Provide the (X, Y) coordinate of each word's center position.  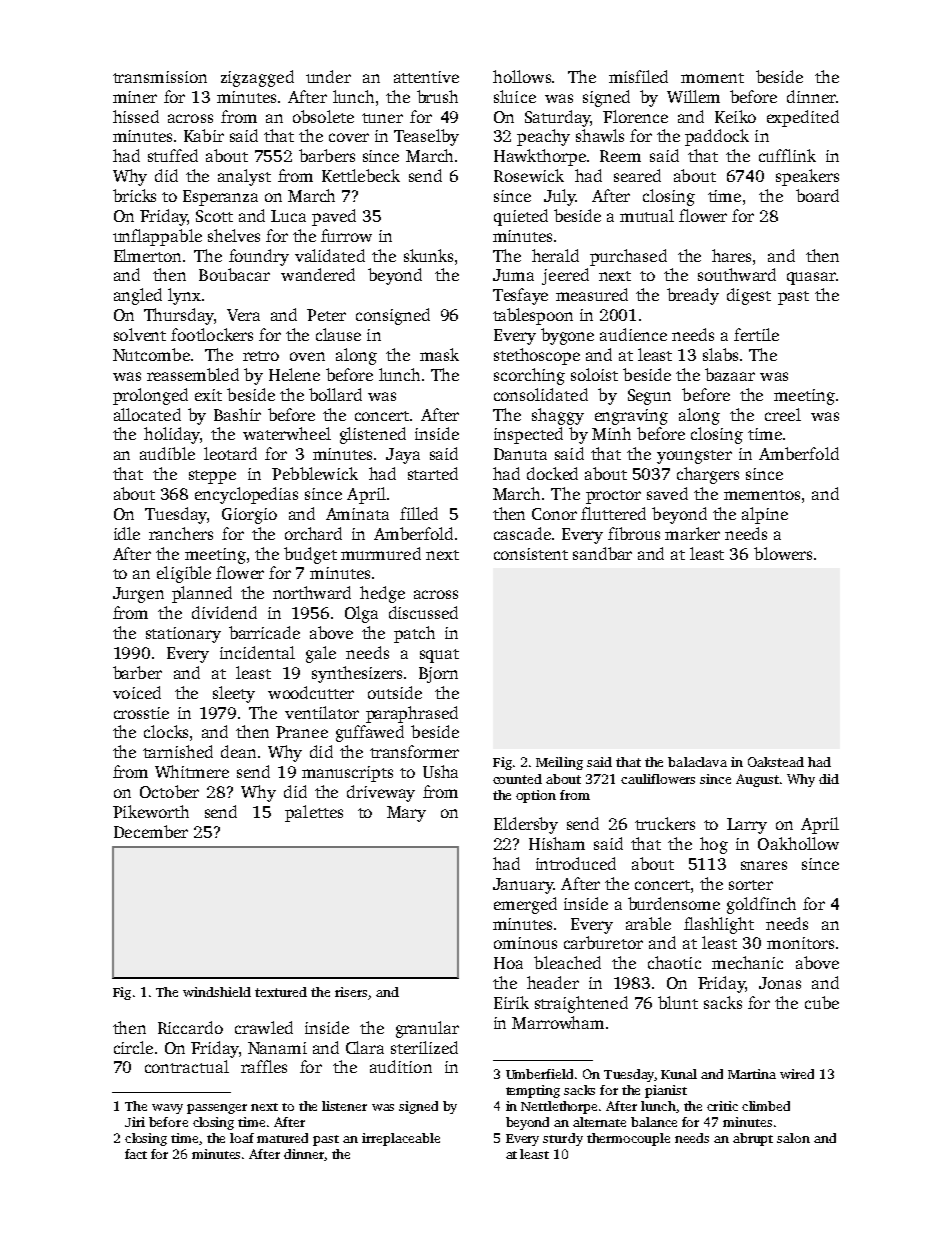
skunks (428, 255)
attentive (426, 77)
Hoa (508, 963)
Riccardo (190, 1027)
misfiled (638, 76)
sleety (234, 694)
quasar (811, 278)
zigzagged (257, 78)
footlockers (212, 334)
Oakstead (776, 762)
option (536, 796)
